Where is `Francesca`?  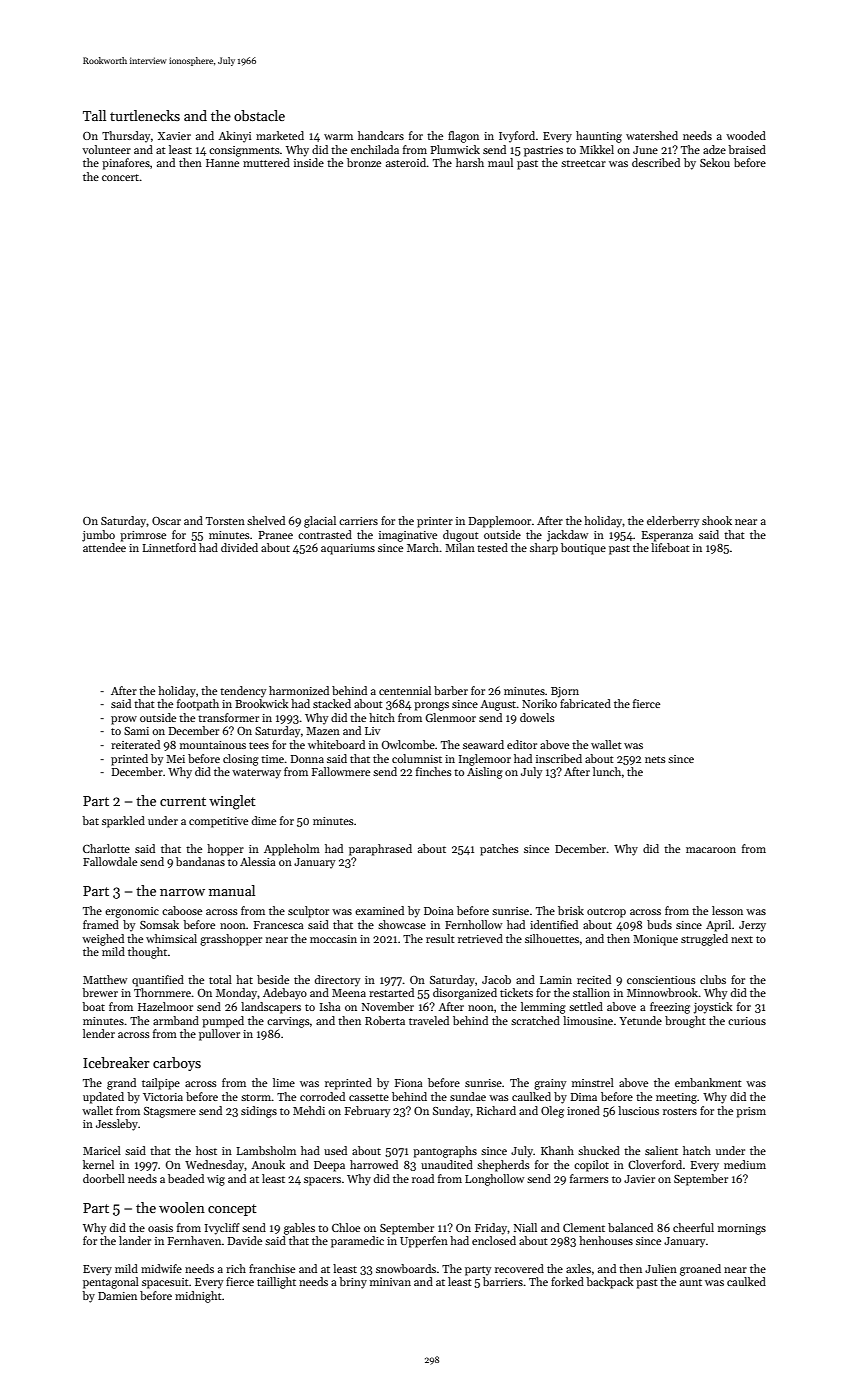
Francesca is located at coordinates (279, 925).
